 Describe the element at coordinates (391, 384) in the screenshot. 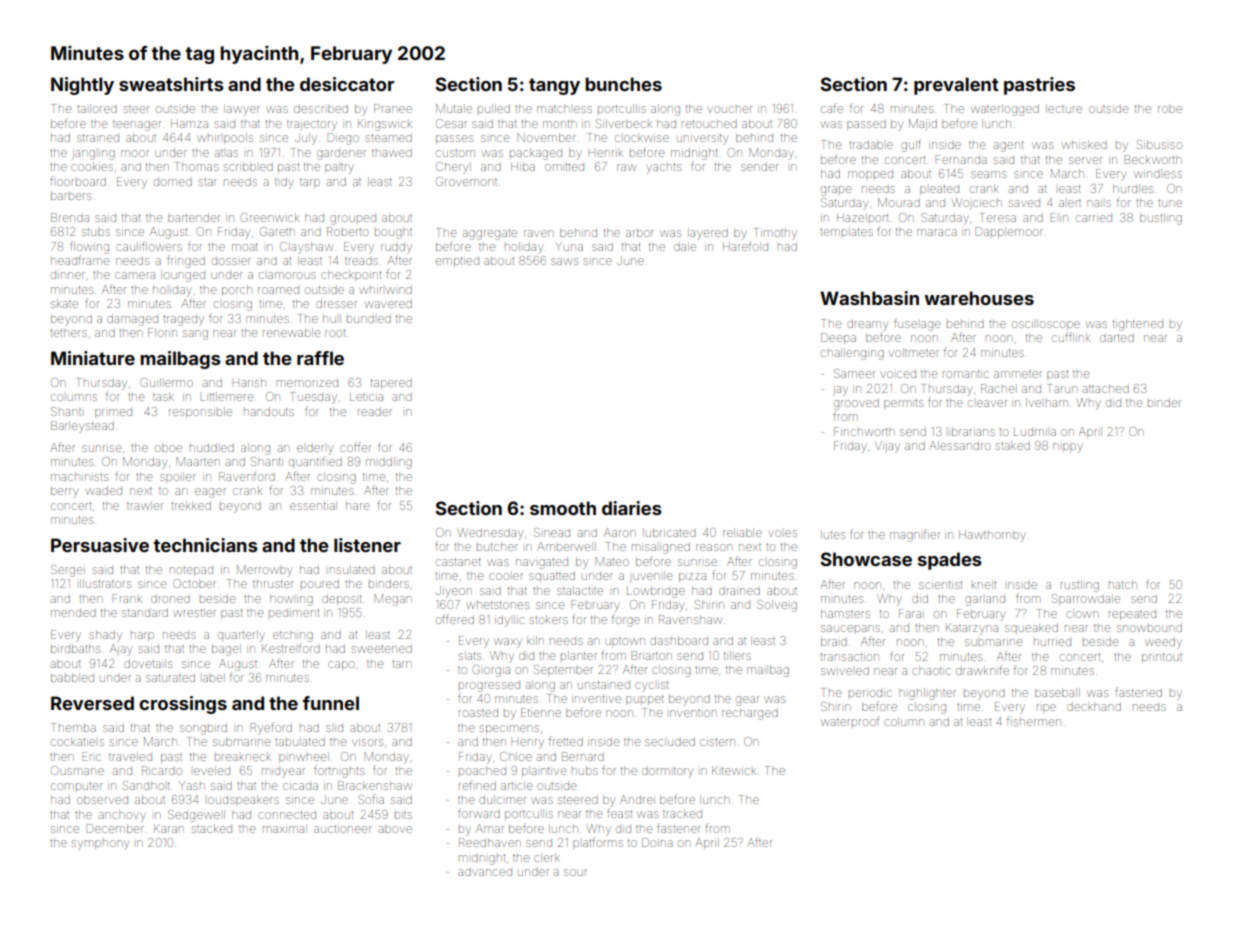

I see `tapered` at that location.
